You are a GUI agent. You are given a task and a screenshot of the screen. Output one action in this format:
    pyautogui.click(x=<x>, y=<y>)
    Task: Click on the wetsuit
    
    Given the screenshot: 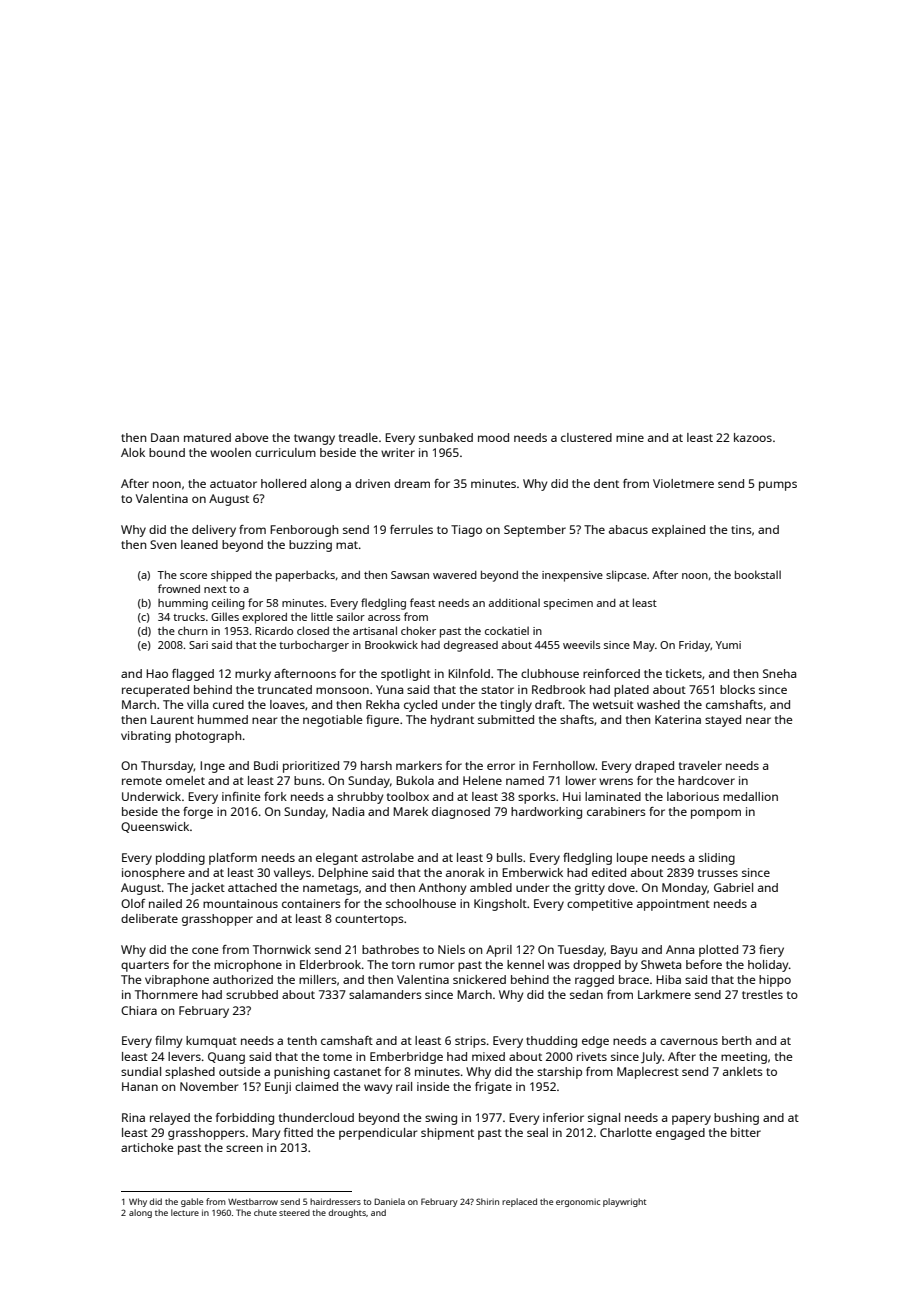 What is the action you would take?
    pyautogui.click(x=613, y=704)
